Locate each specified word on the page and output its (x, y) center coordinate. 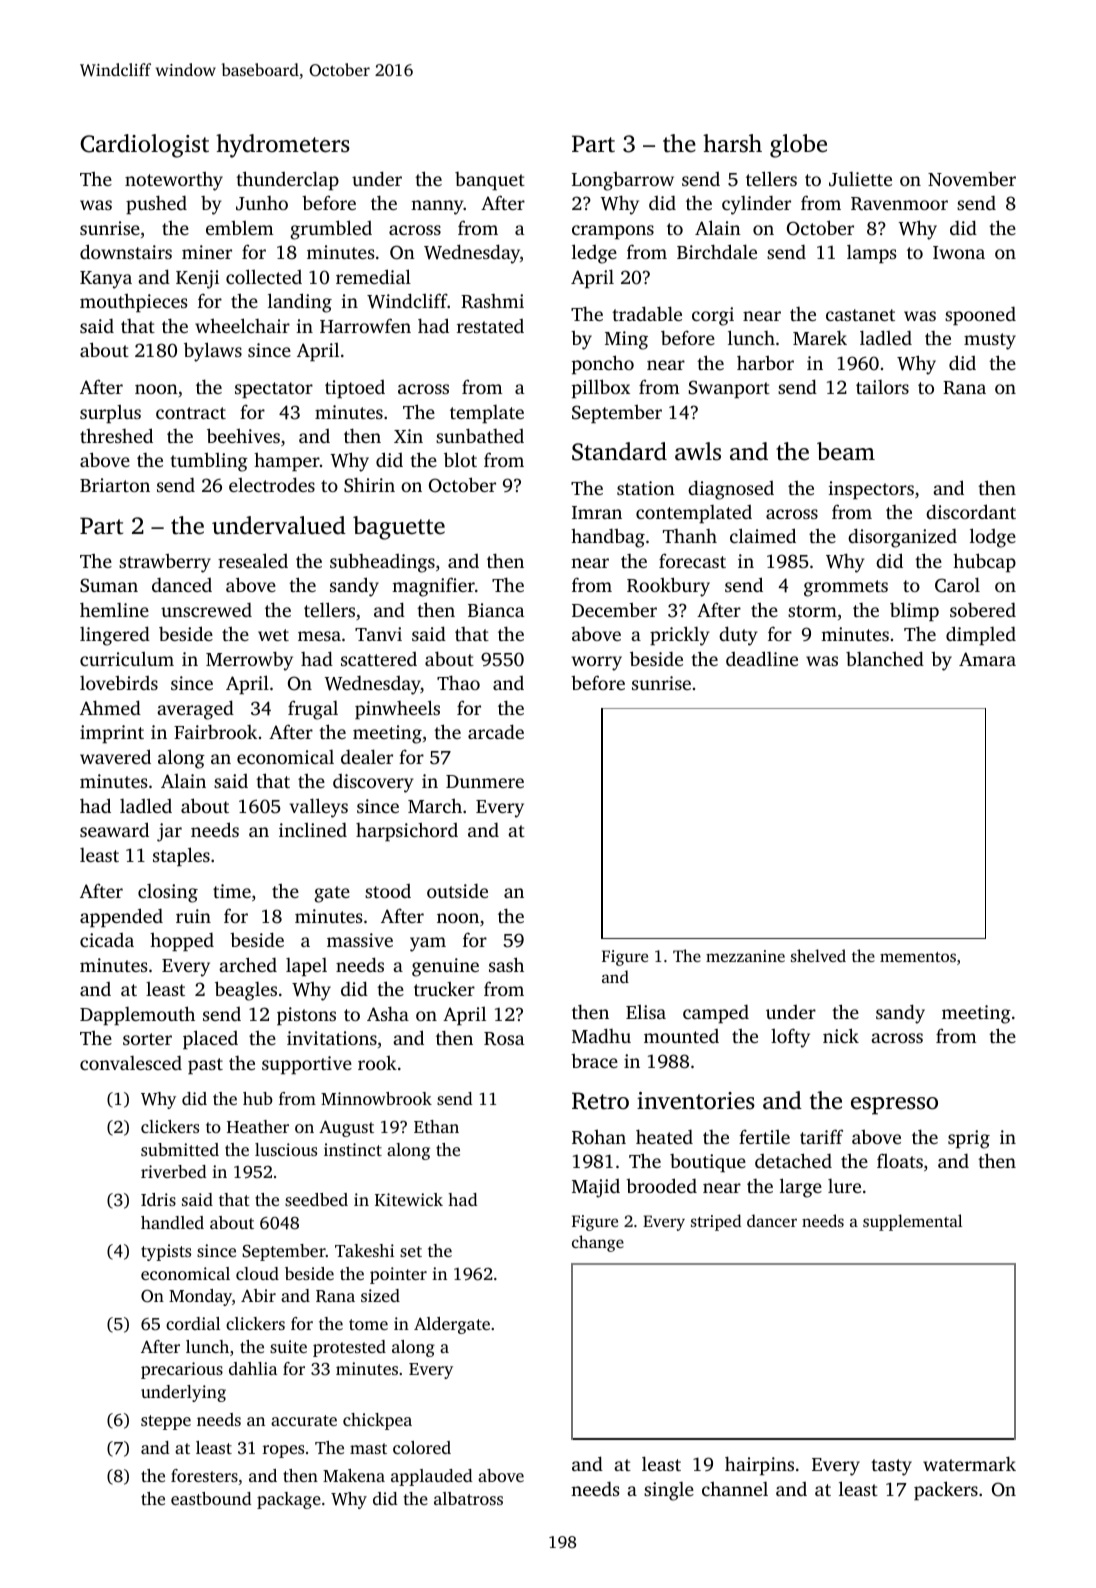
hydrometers (283, 146)
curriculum (127, 659)
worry (597, 663)
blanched (885, 658)
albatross (468, 1498)
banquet (490, 181)
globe (798, 146)
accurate (304, 1420)
